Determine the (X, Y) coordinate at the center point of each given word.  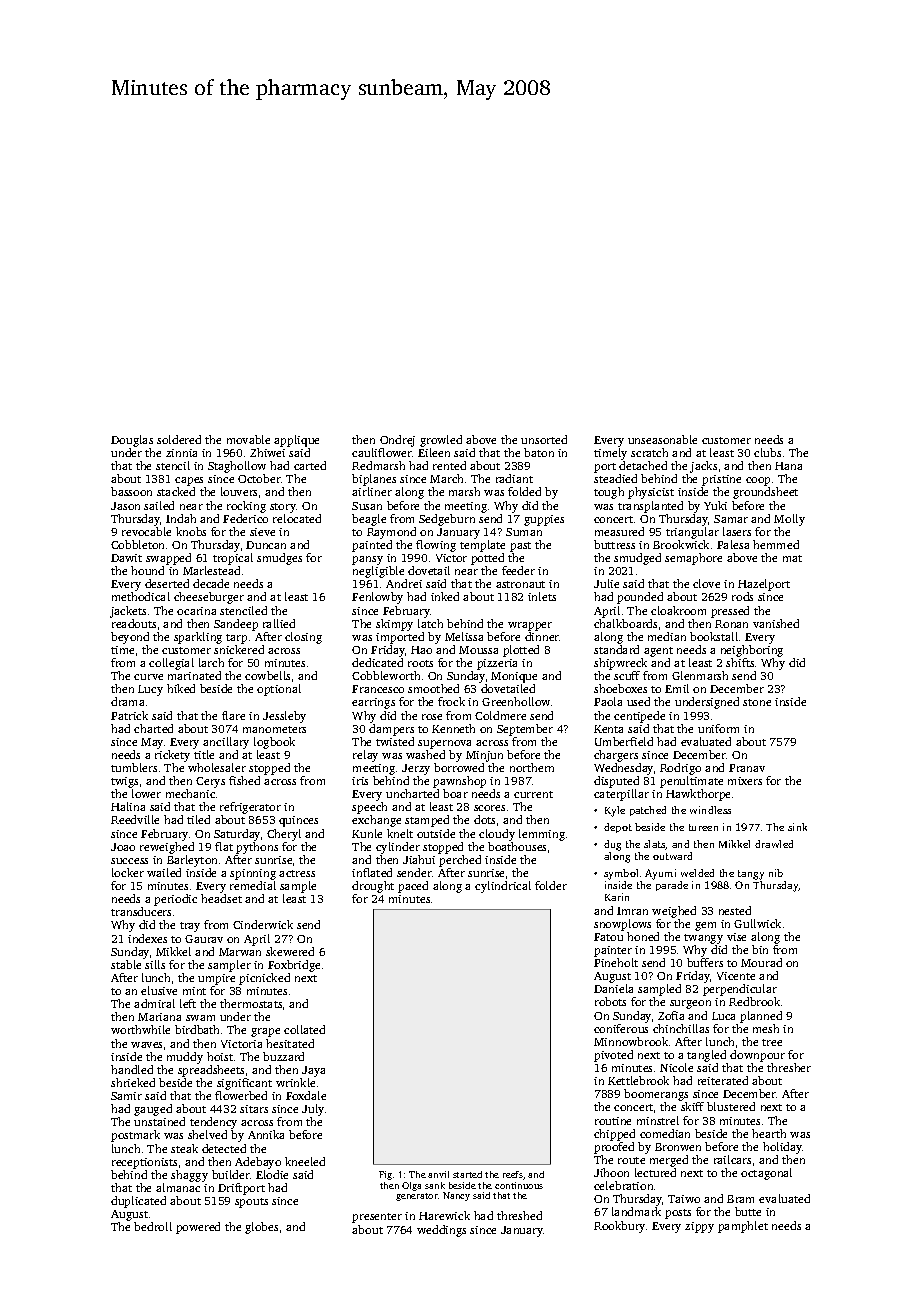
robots (610, 1001)
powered (198, 1228)
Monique (514, 677)
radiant (514, 478)
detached (643, 465)
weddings (441, 1231)
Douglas (132, 441)
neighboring (752, 651)
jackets (128, 612)
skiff (692, 1106)
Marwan (240, 952)
